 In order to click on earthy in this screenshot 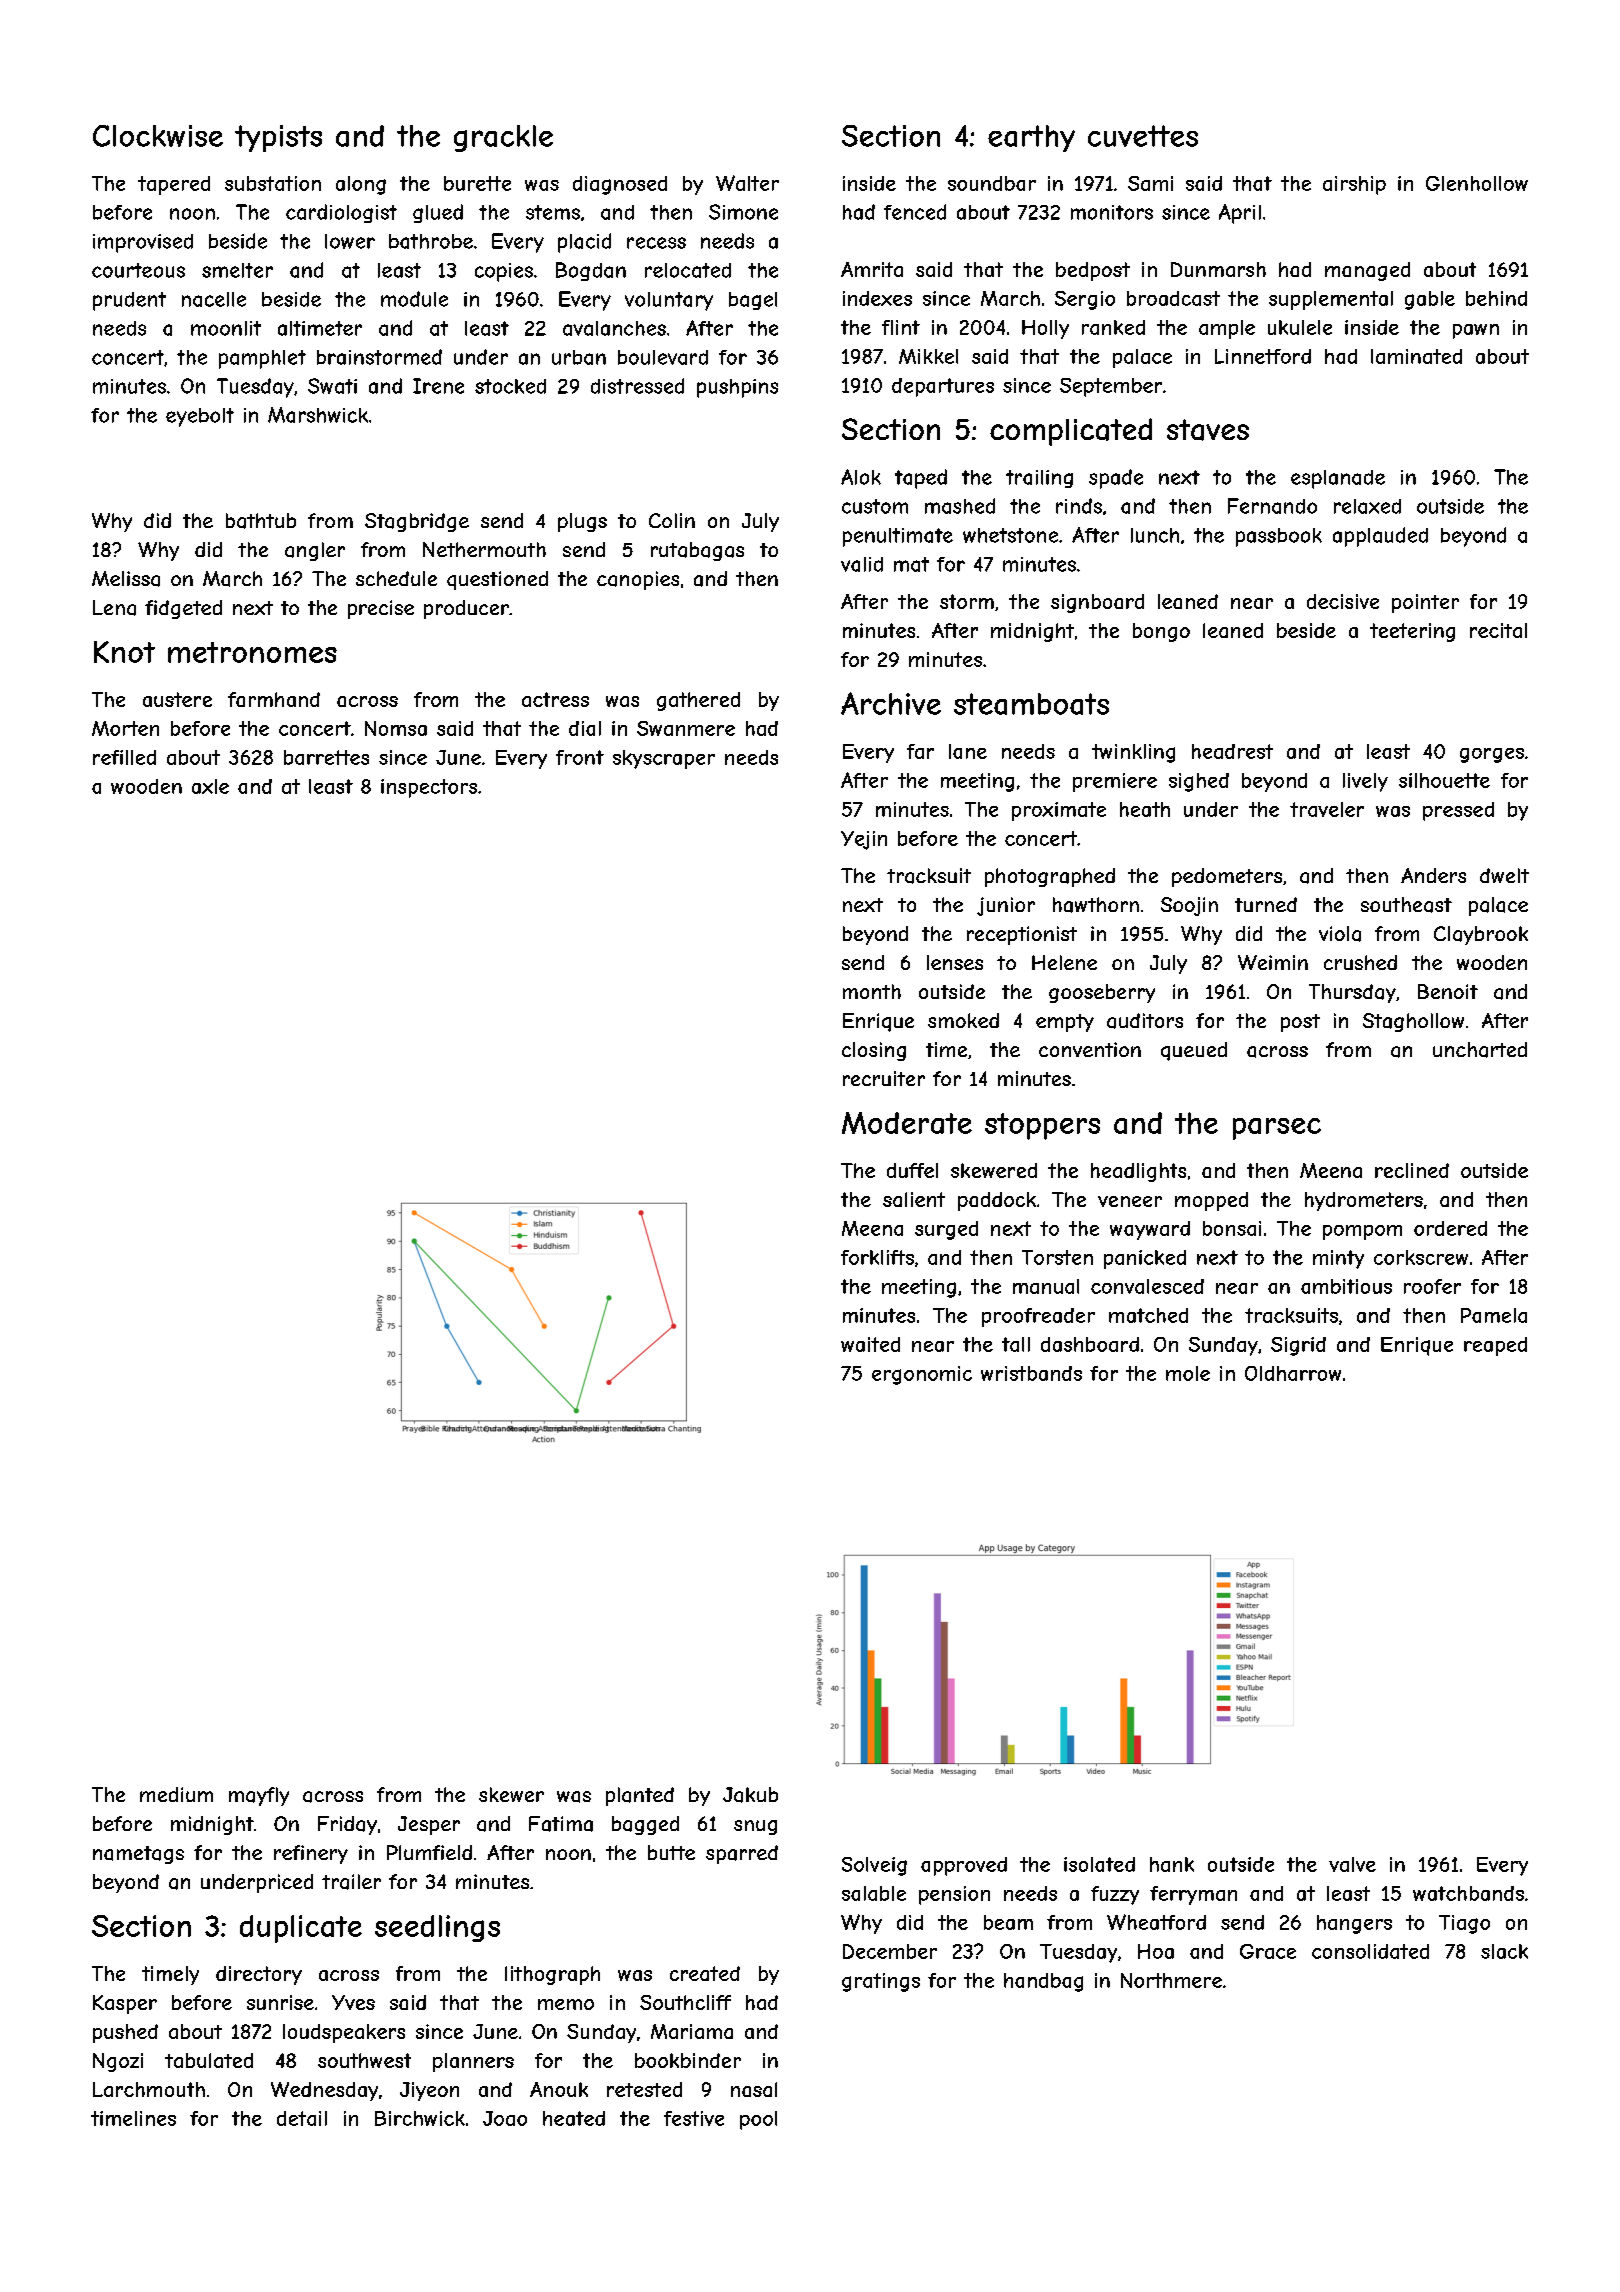, I will do `click(1031, 138)`.
